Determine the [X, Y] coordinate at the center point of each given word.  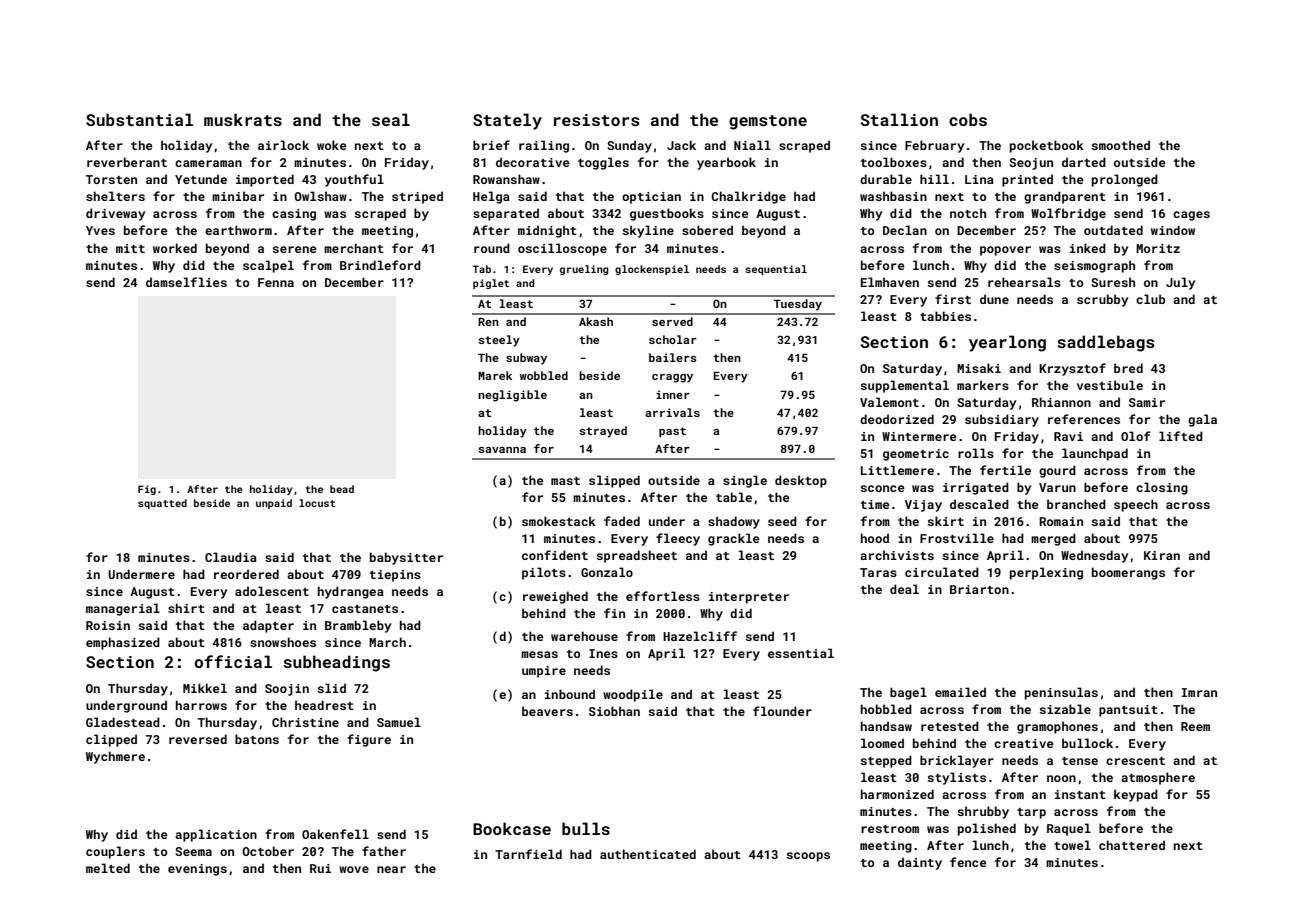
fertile [1005, 470]
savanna [502, 450]
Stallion [899, 119]
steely [499, 341]
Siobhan [614, 711]
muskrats [243, 119]
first [953, 299]
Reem [1195, 726]
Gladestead [123, 722]
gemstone [768, 122]
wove [354, 869]
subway [526, 359]
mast [565, 481]
